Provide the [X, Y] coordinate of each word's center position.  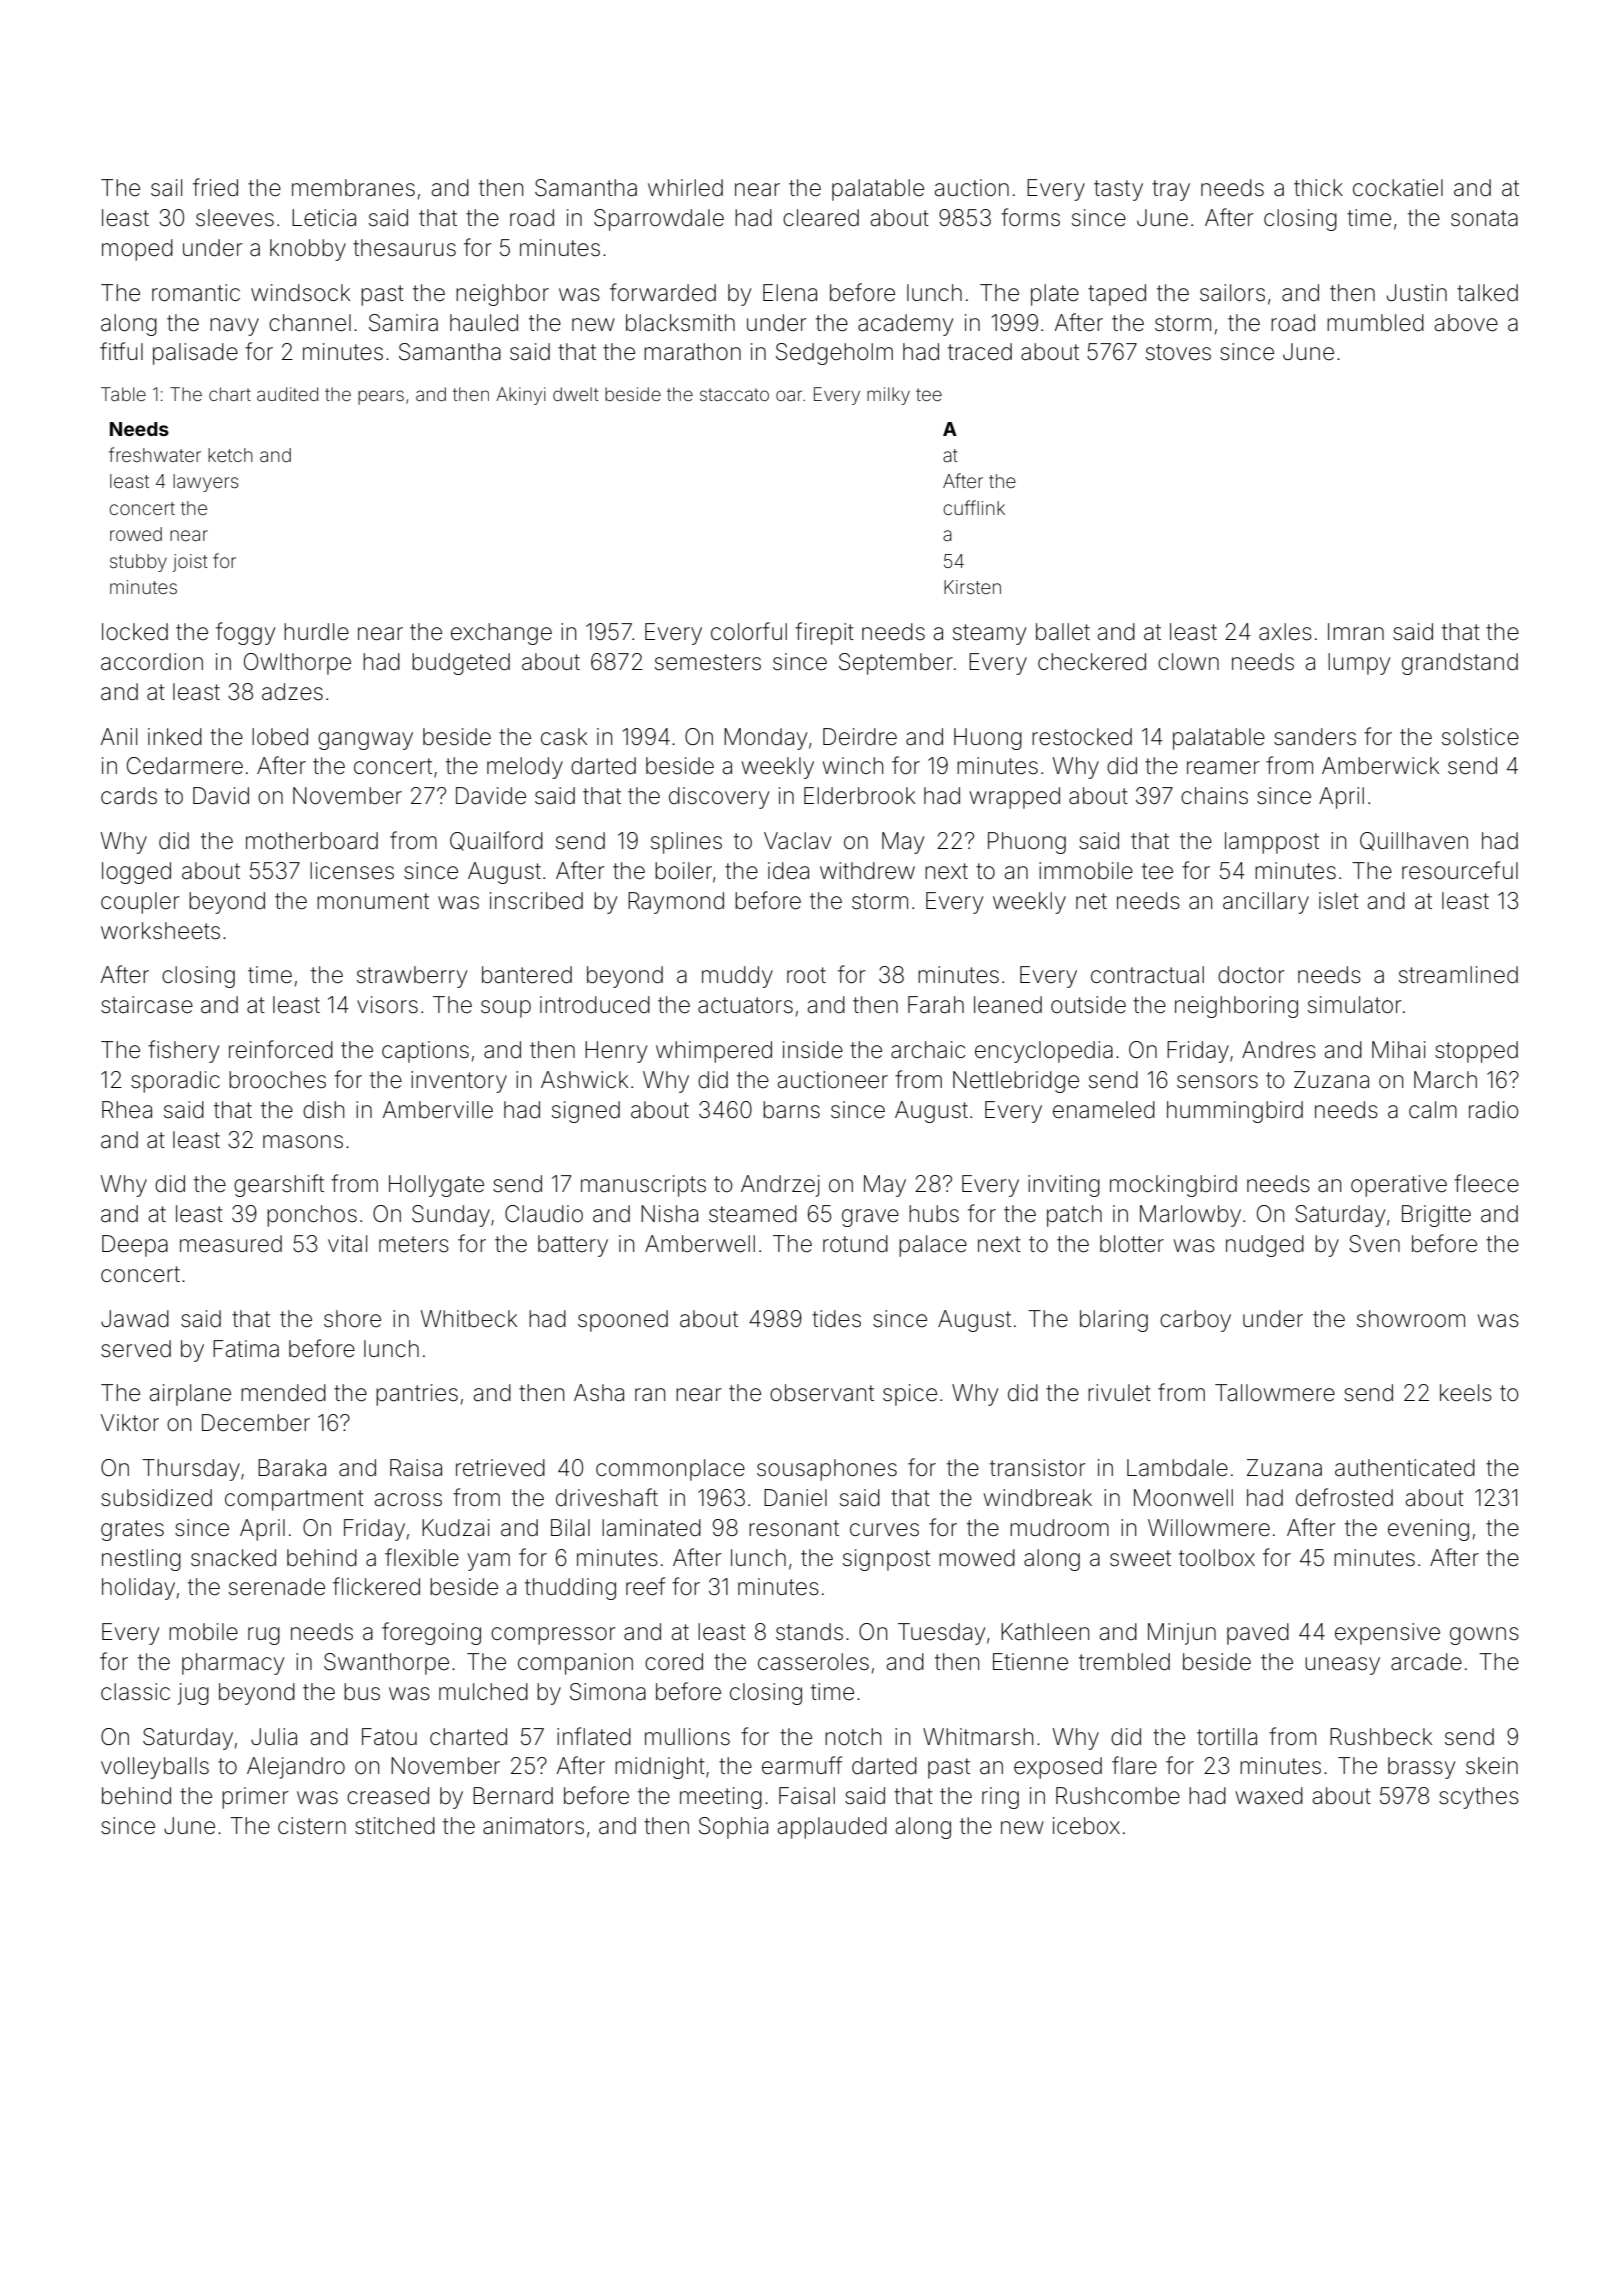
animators [533, 1826]
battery [573, 1246]
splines [686, 843]
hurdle [316, 632]
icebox [1086, 1826]
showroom [1411, 1319]
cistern [312, 1826]
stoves [1178, 352]
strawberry [412, 977]
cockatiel [1398, 188]
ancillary [1266, 903]
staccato [734, 394]
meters [414, 1244]
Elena [790, 293]
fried [215, 187]
